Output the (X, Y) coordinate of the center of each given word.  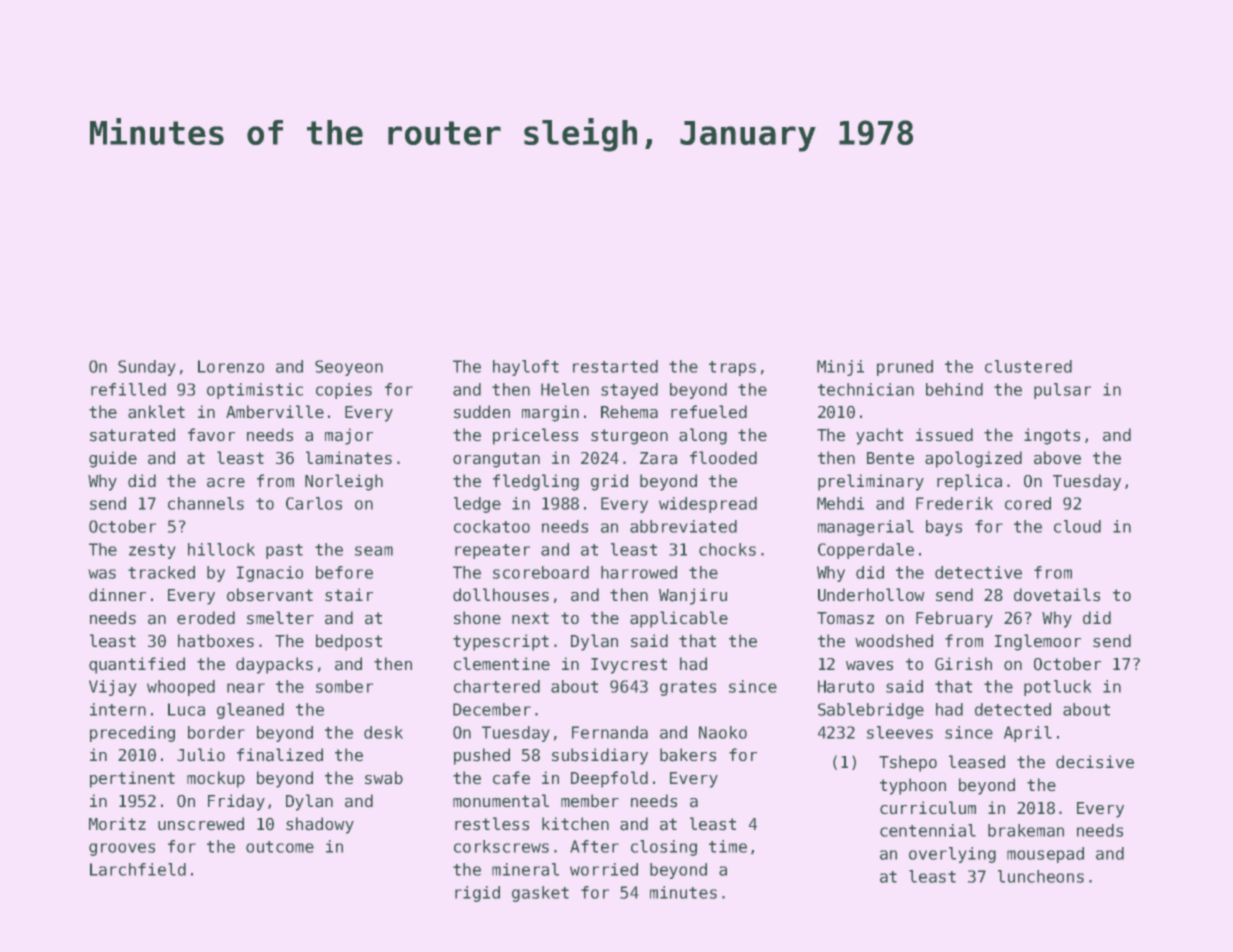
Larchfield (138, 869)
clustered (1028, 366)
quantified (137, 665)
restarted (615, 366)
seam (374, 551)
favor (211, 435)
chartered (497, 686)
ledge (477, 505)
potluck (1058, 688)
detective (978, 572)
